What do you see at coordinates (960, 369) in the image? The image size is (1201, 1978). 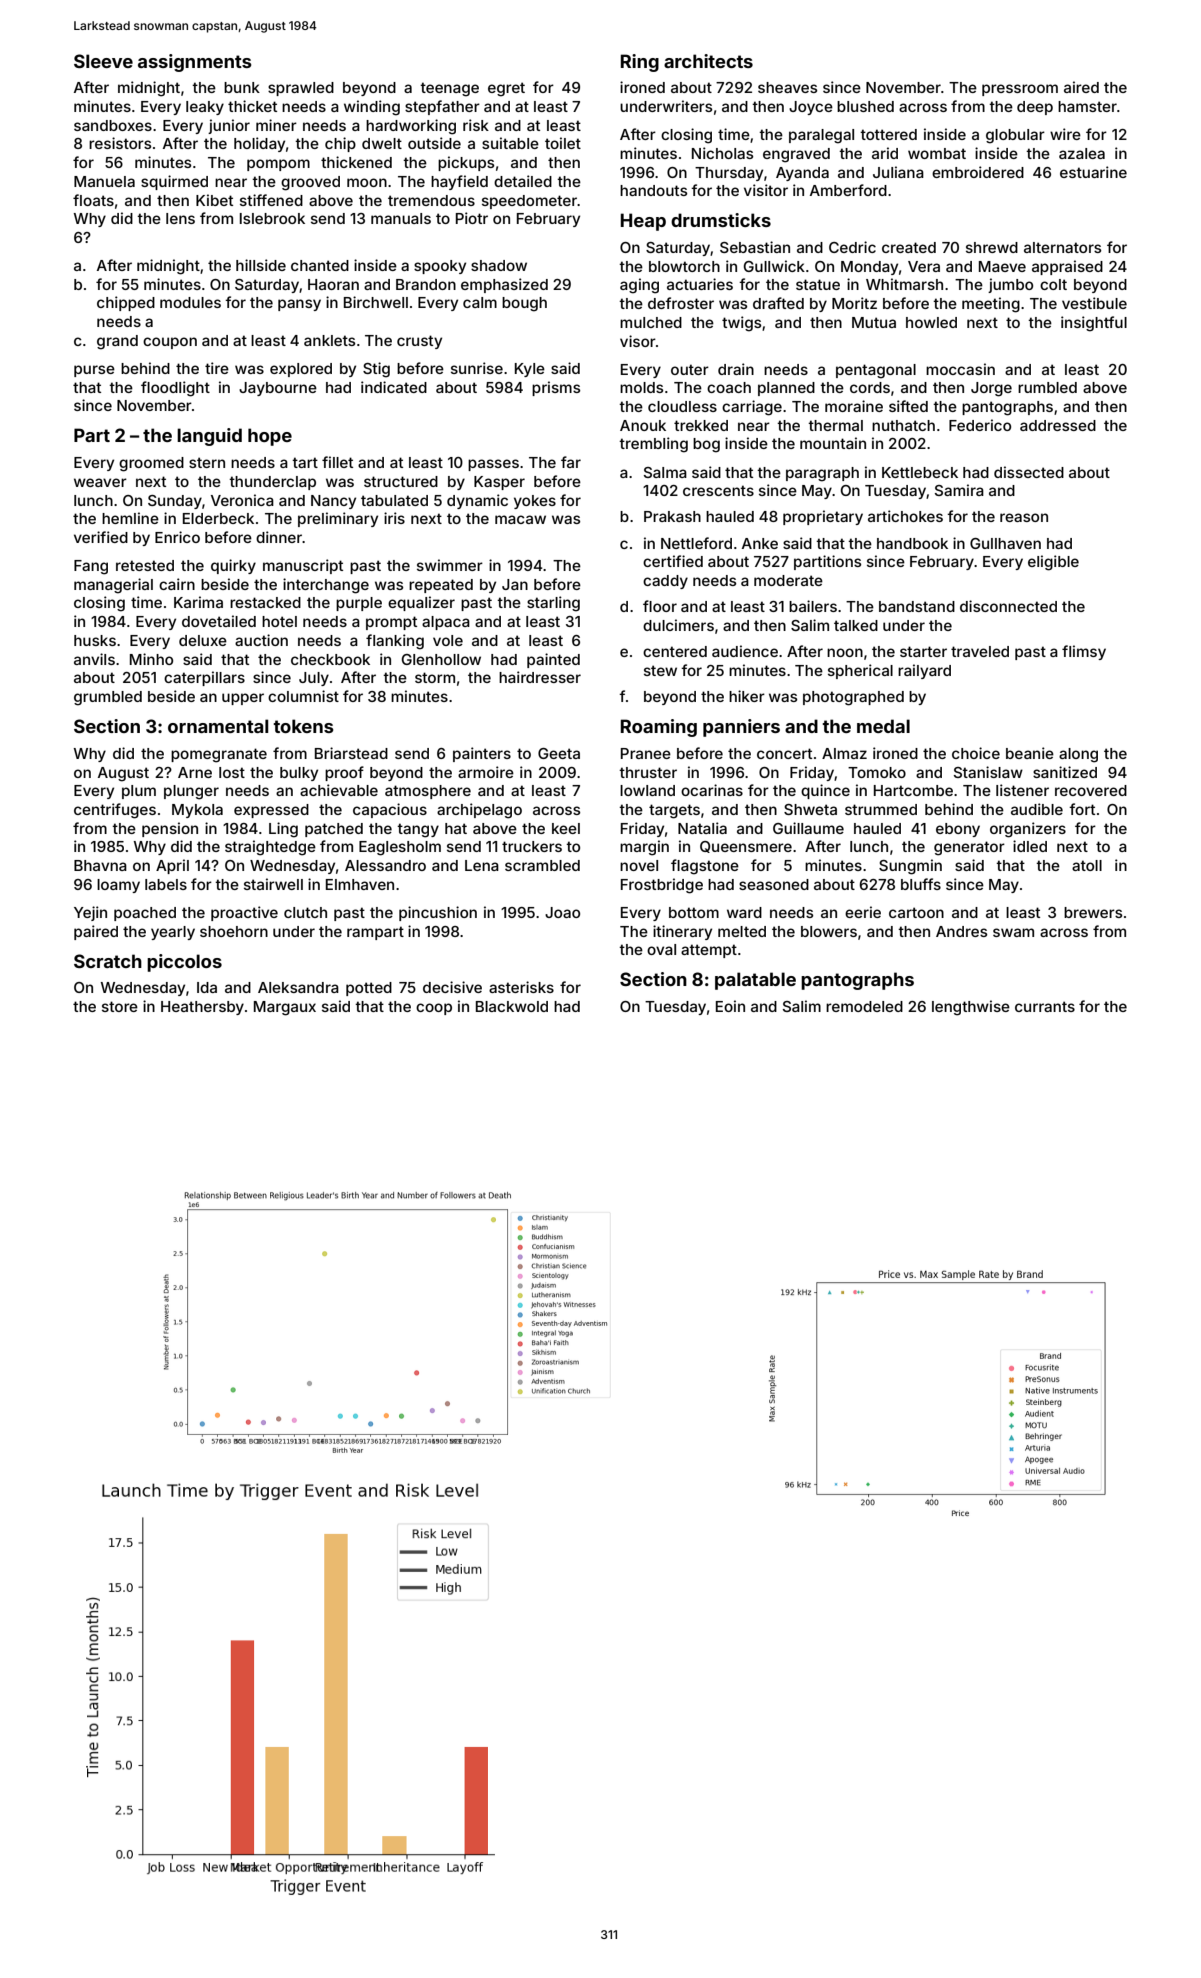 I see `moccasin` at bounding box center [960, 369].
